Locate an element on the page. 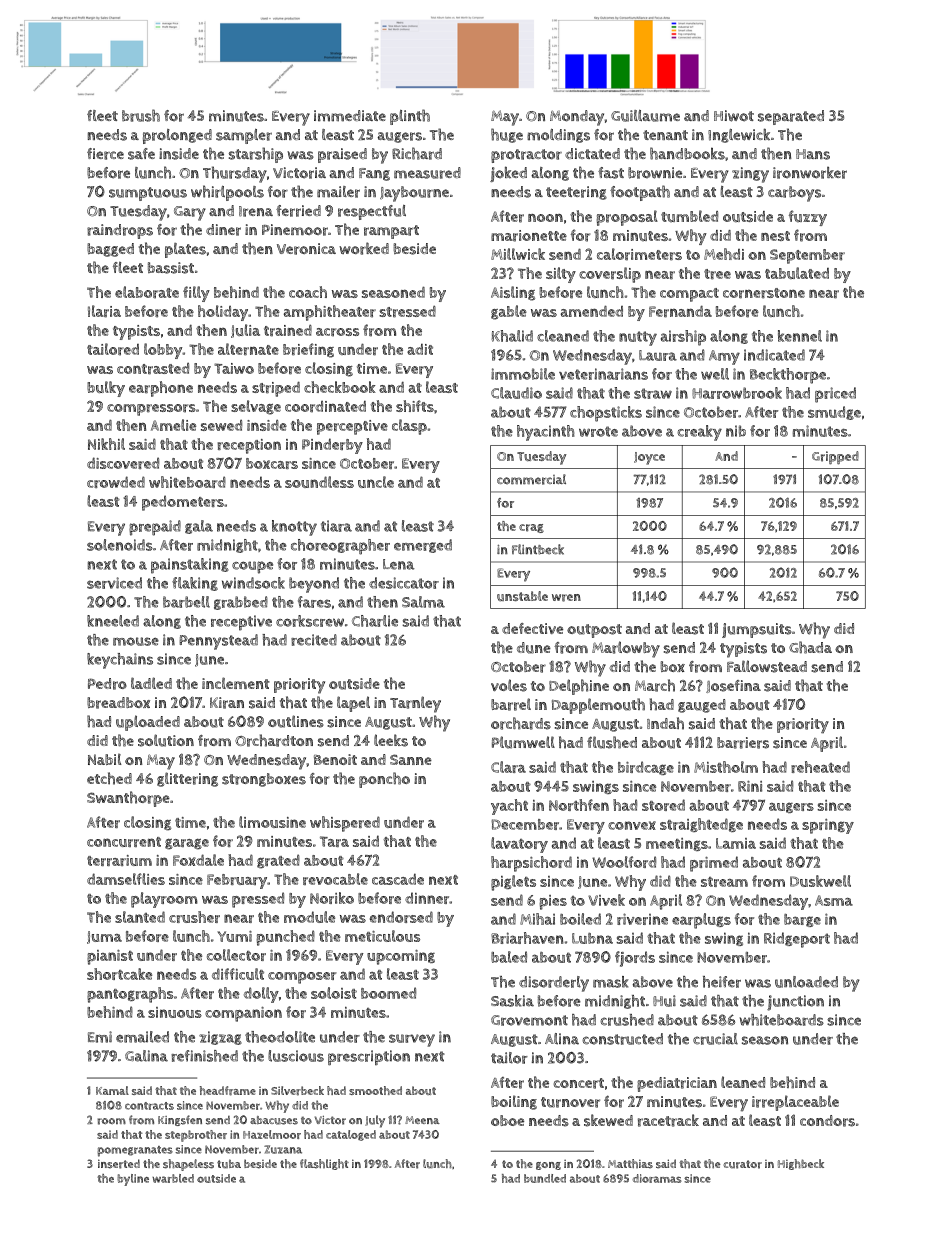 This document has width=952, height=1233. Northfen is located at coordinates (579, 805).
